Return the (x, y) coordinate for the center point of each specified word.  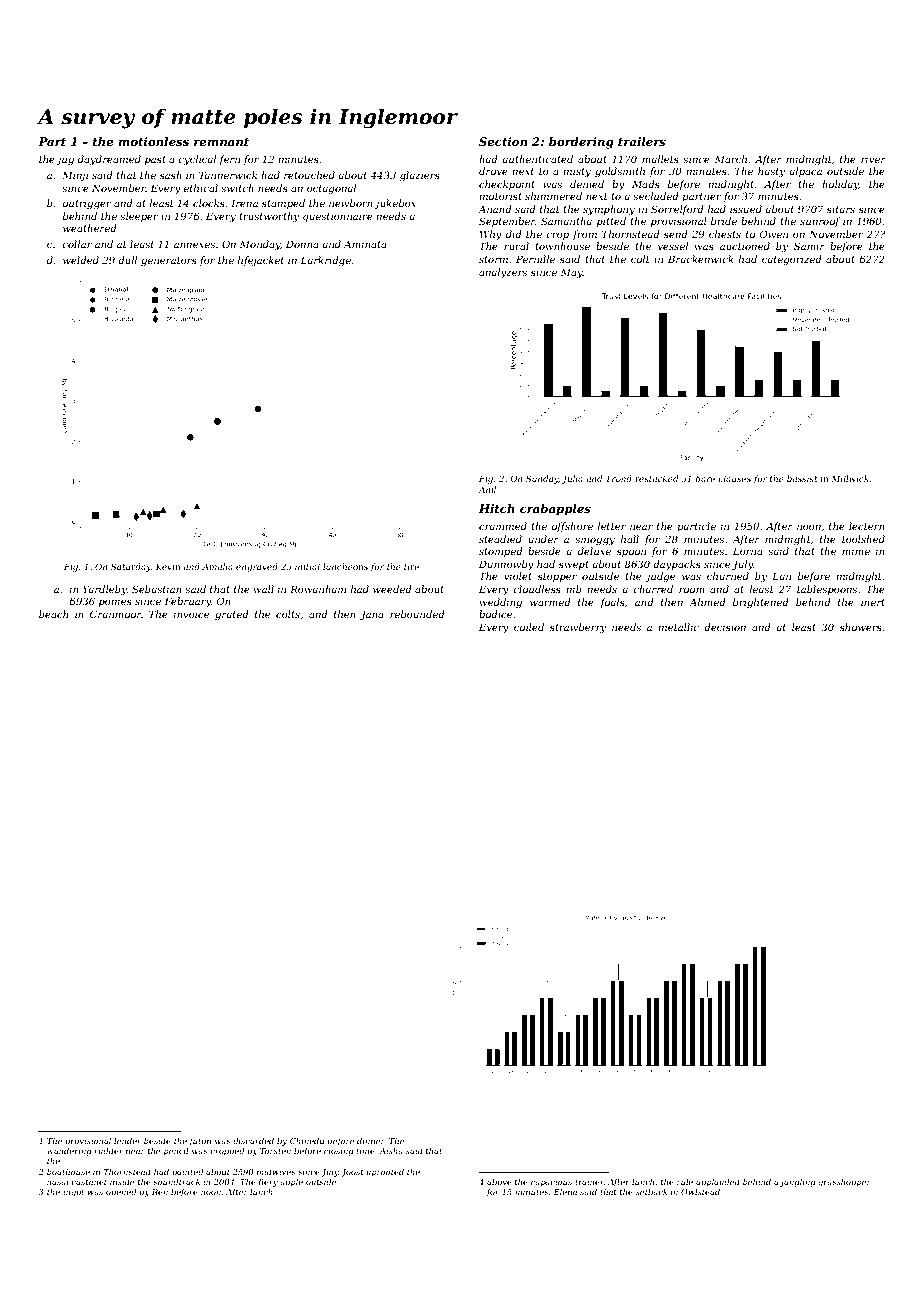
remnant (221, 142)
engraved (257, 567)
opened (121, 1192)
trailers (642, 141)
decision (725, 627)
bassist (802, 478)
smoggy (595, 541)
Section (503, 141)
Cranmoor (116, 614)
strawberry (578, 628)
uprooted (385, 1172)
